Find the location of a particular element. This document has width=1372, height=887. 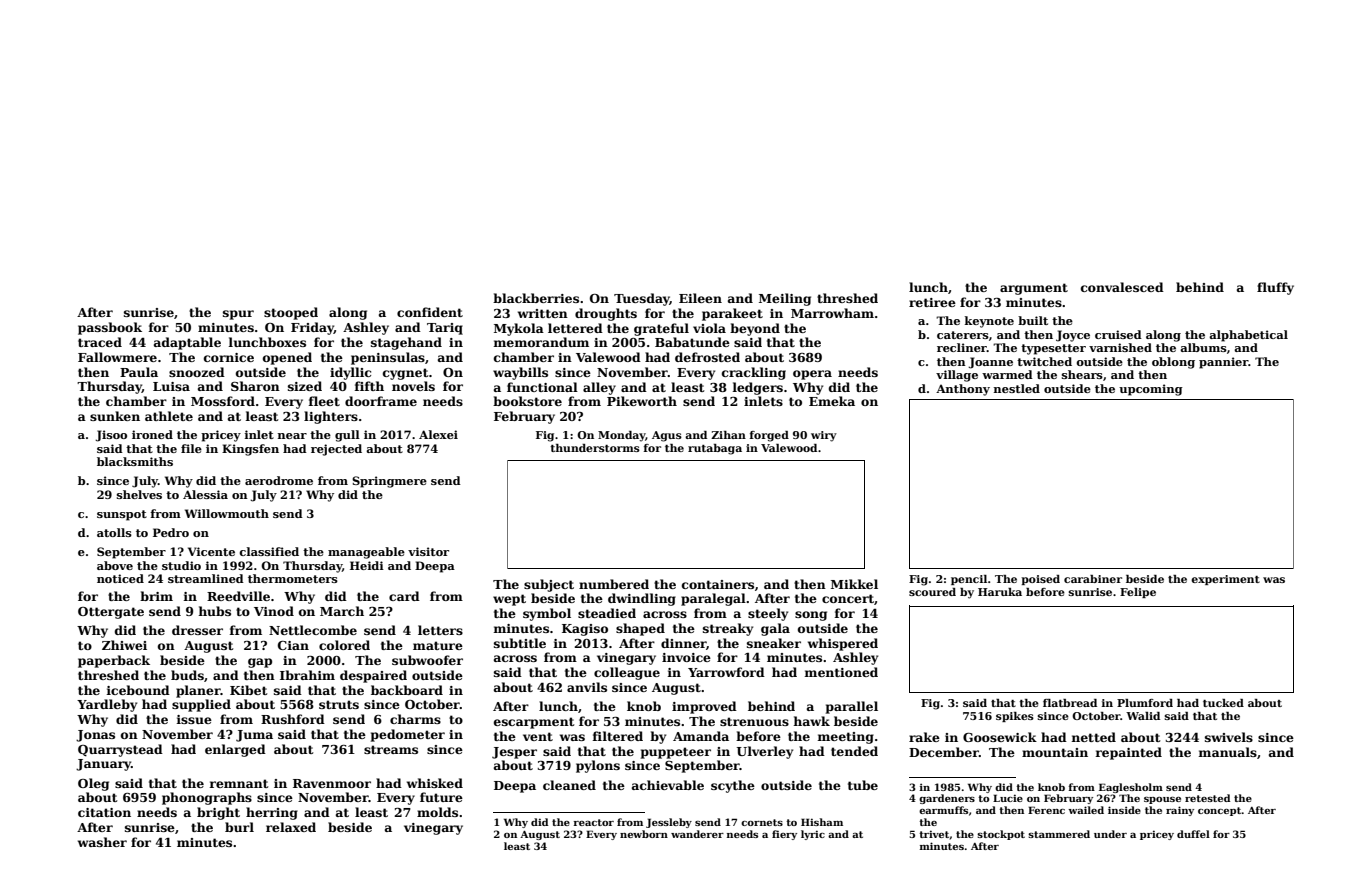

remnant is located at coordinates (239, 783).
